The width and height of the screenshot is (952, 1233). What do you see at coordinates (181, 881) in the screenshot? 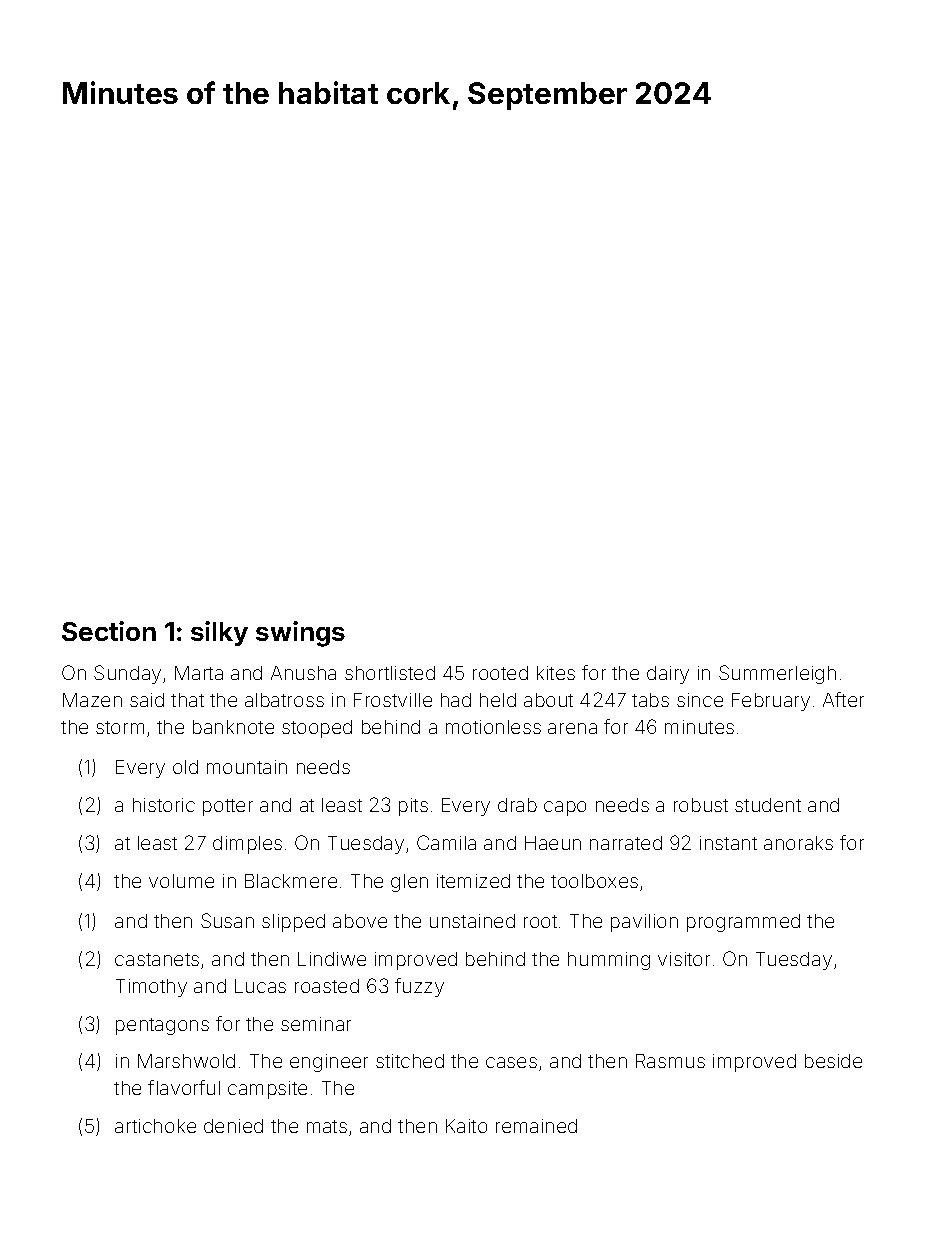
I see `volume` at bounding box center [181, 881].
